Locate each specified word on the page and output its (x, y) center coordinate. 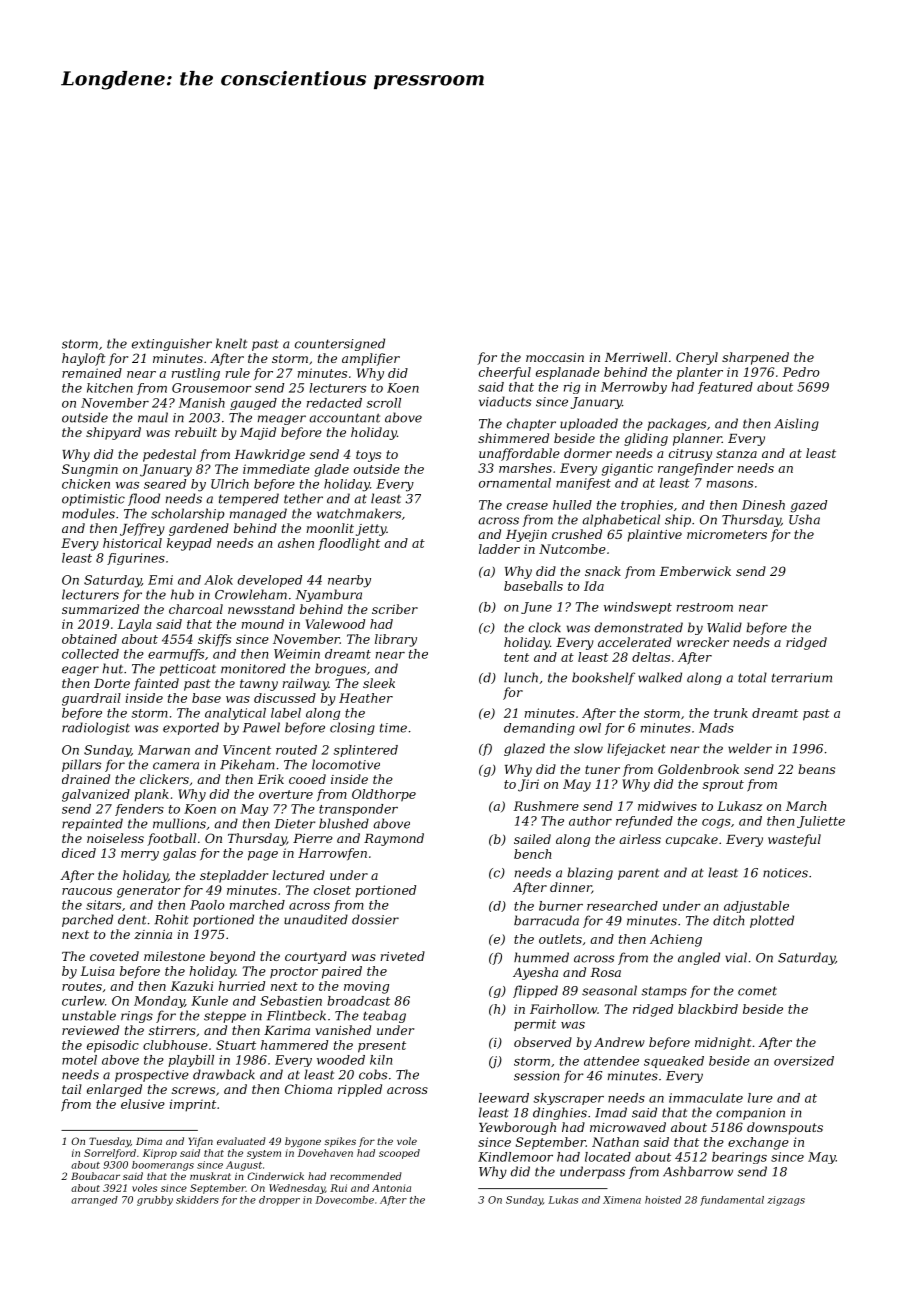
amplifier (371, 359)
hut (113, 668)
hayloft (84, 359)
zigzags (786, 1201)
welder (750, 748)
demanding (539, 729)
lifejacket (636, 749)
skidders (197, 1200)
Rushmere (546, 806)
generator (149, 892)
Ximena (622, 1200)
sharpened (755, 358)
